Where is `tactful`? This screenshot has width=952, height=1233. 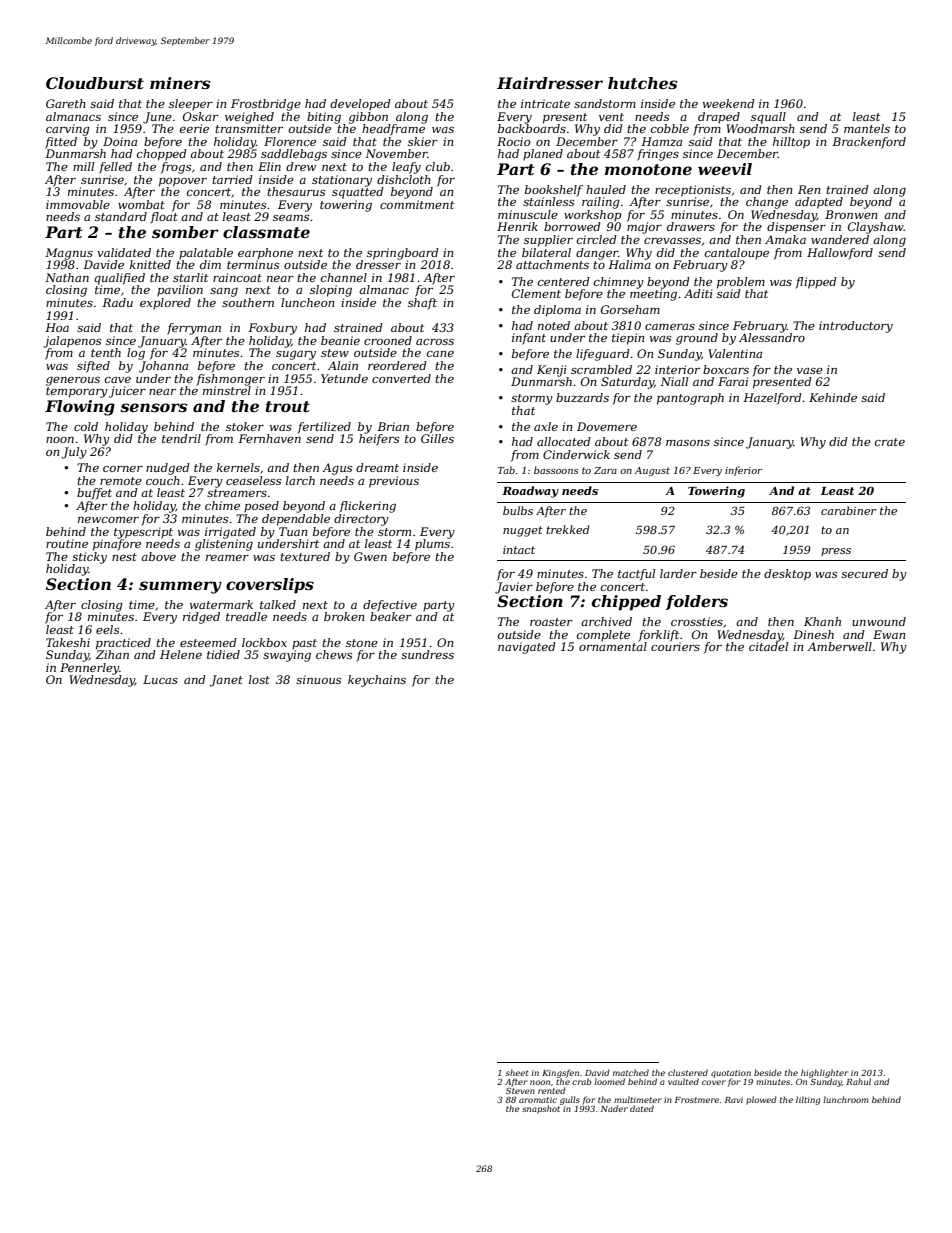 tactful is located at coordinates (636, 575).
